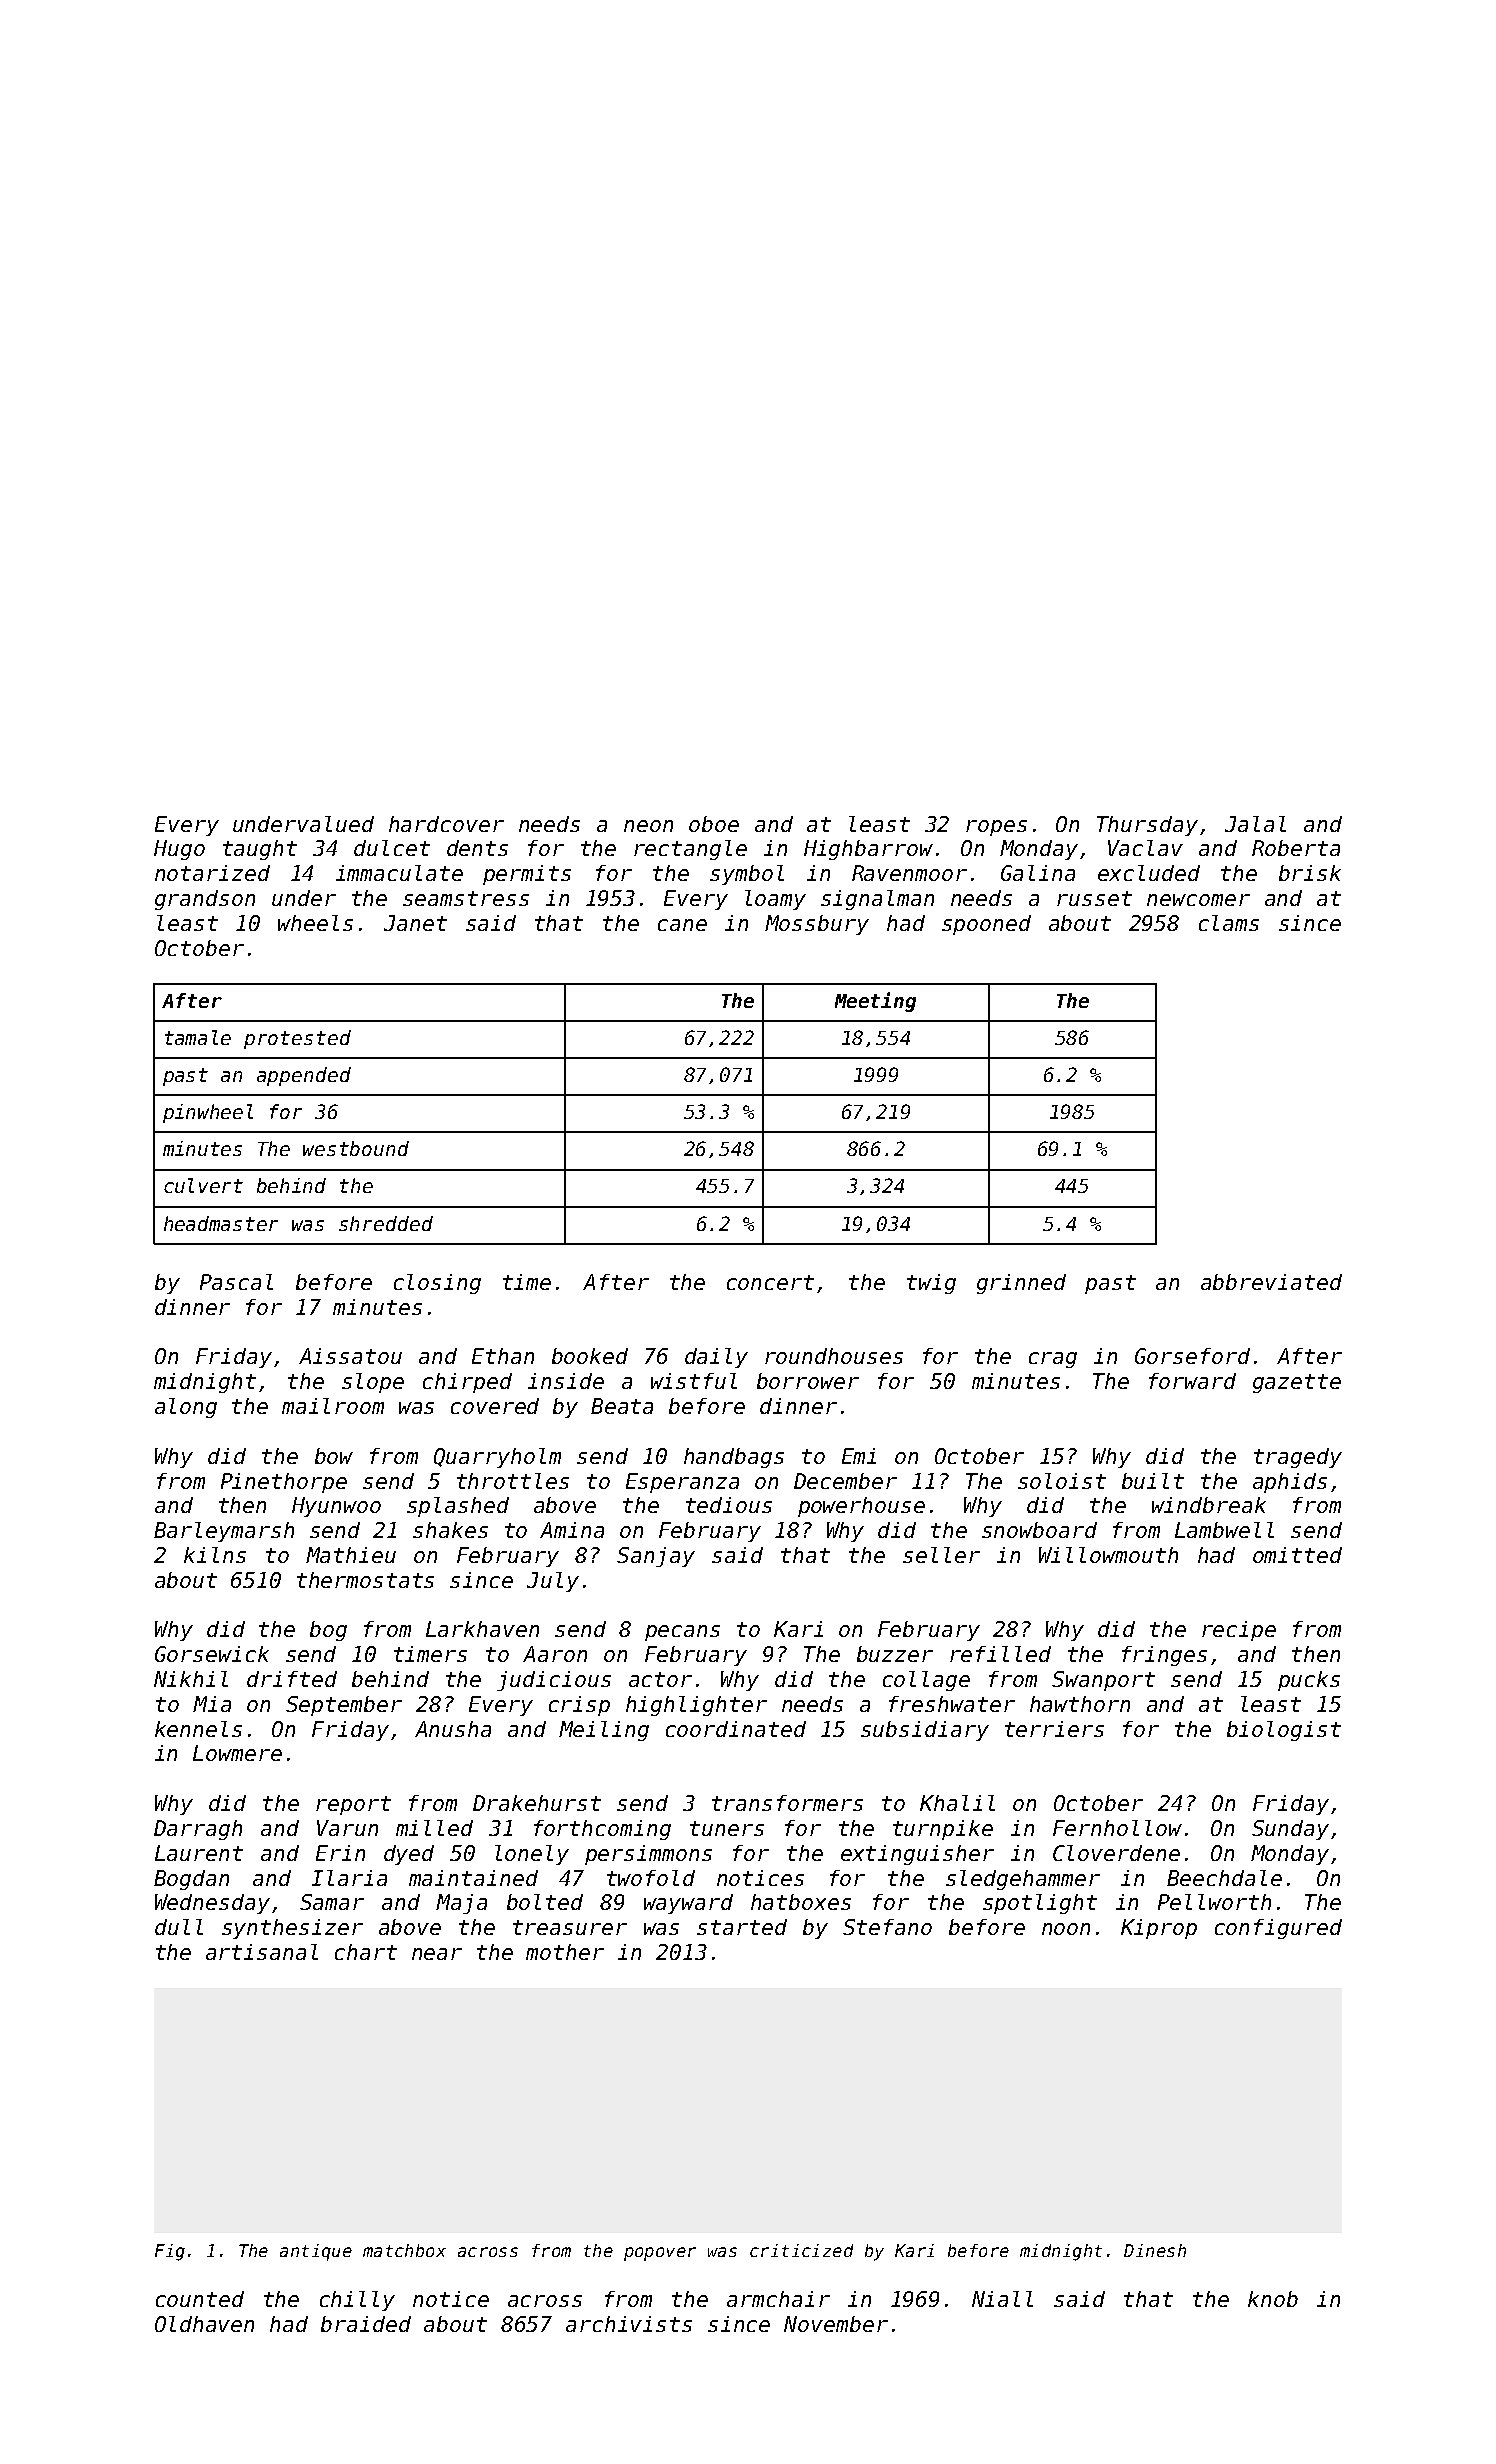 The height and width of the screenshot is (2464, 1496). Describe the element at coordinates (1021, 1284) in the screenshot. I see `grinned` at that location.
